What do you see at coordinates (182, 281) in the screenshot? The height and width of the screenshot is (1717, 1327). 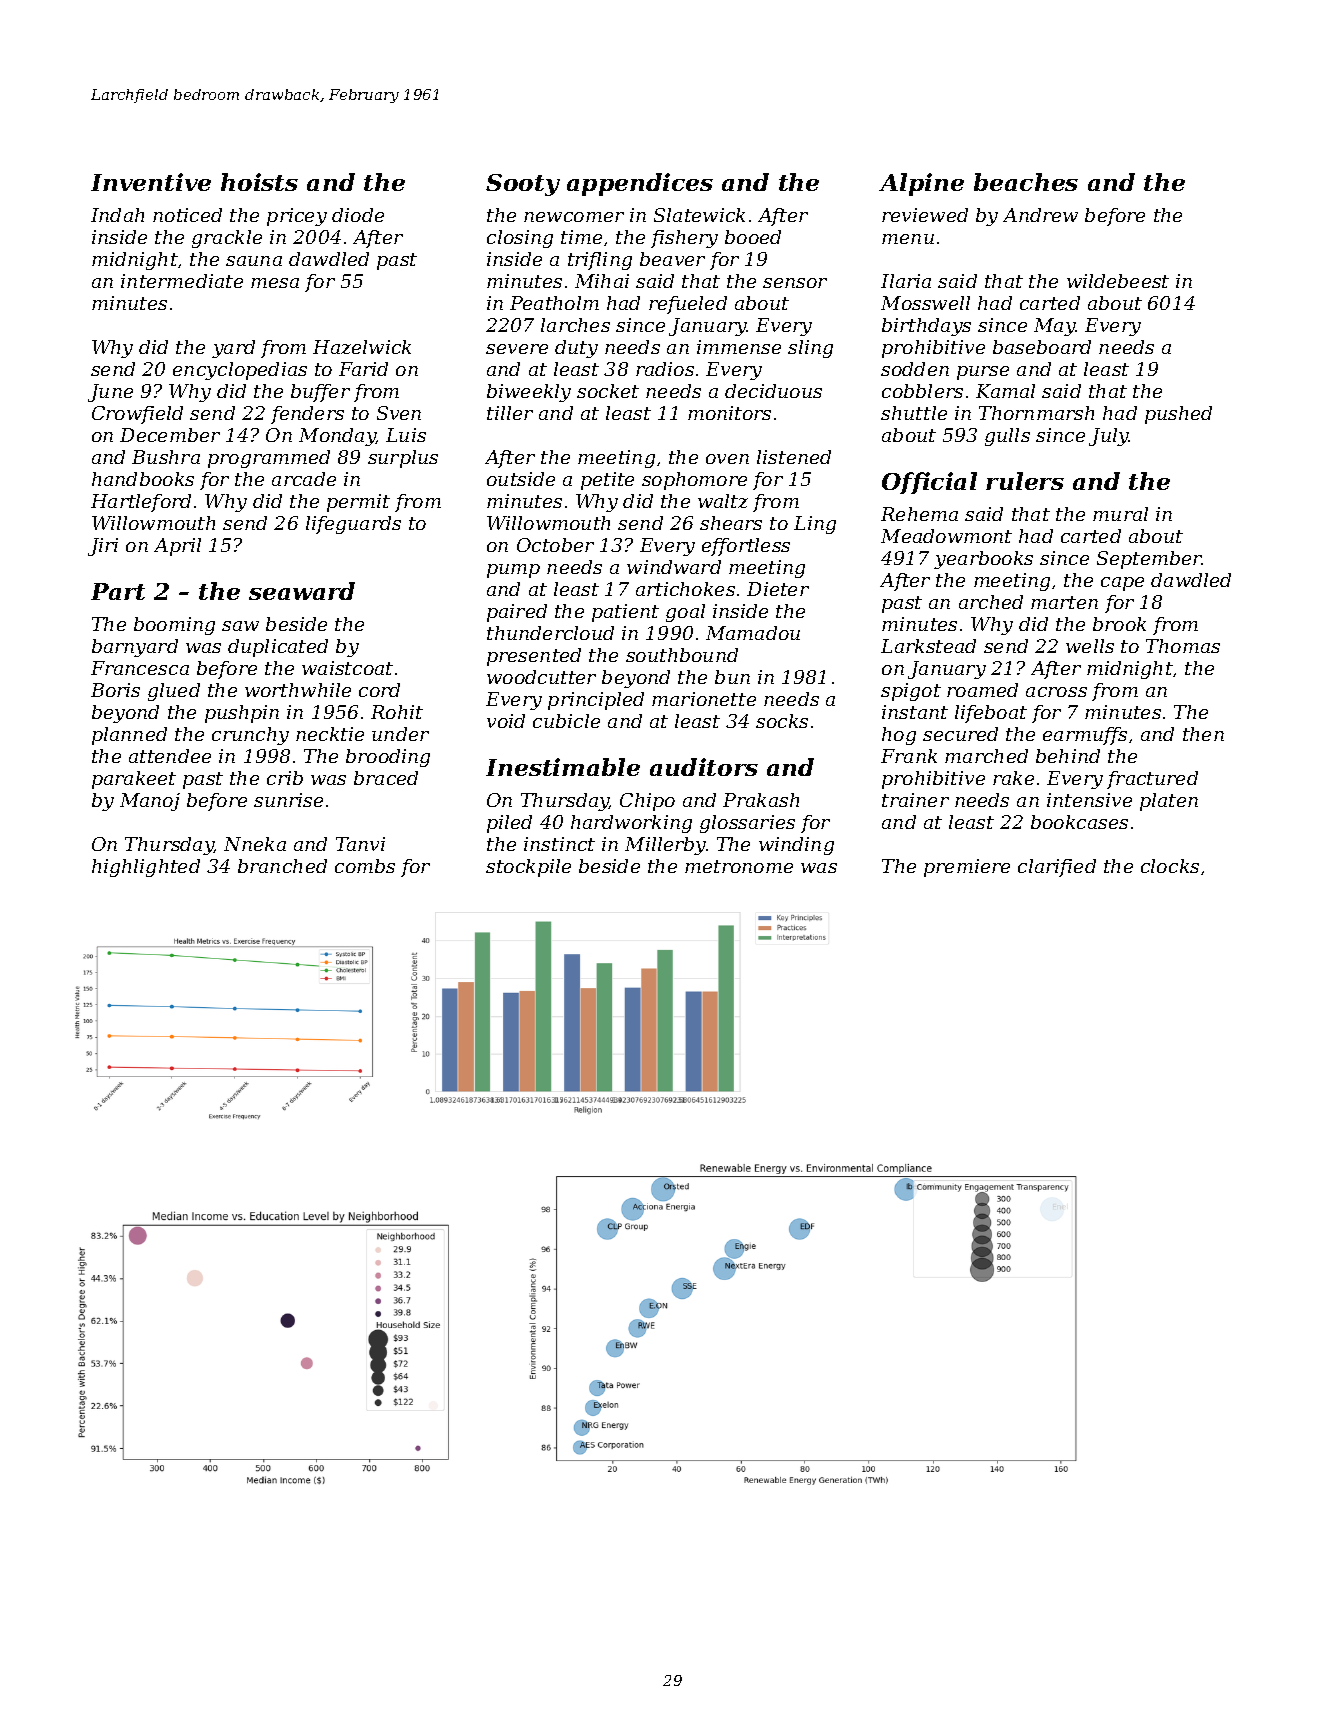 I see `intermediate` at bounding box center [182, 281].
